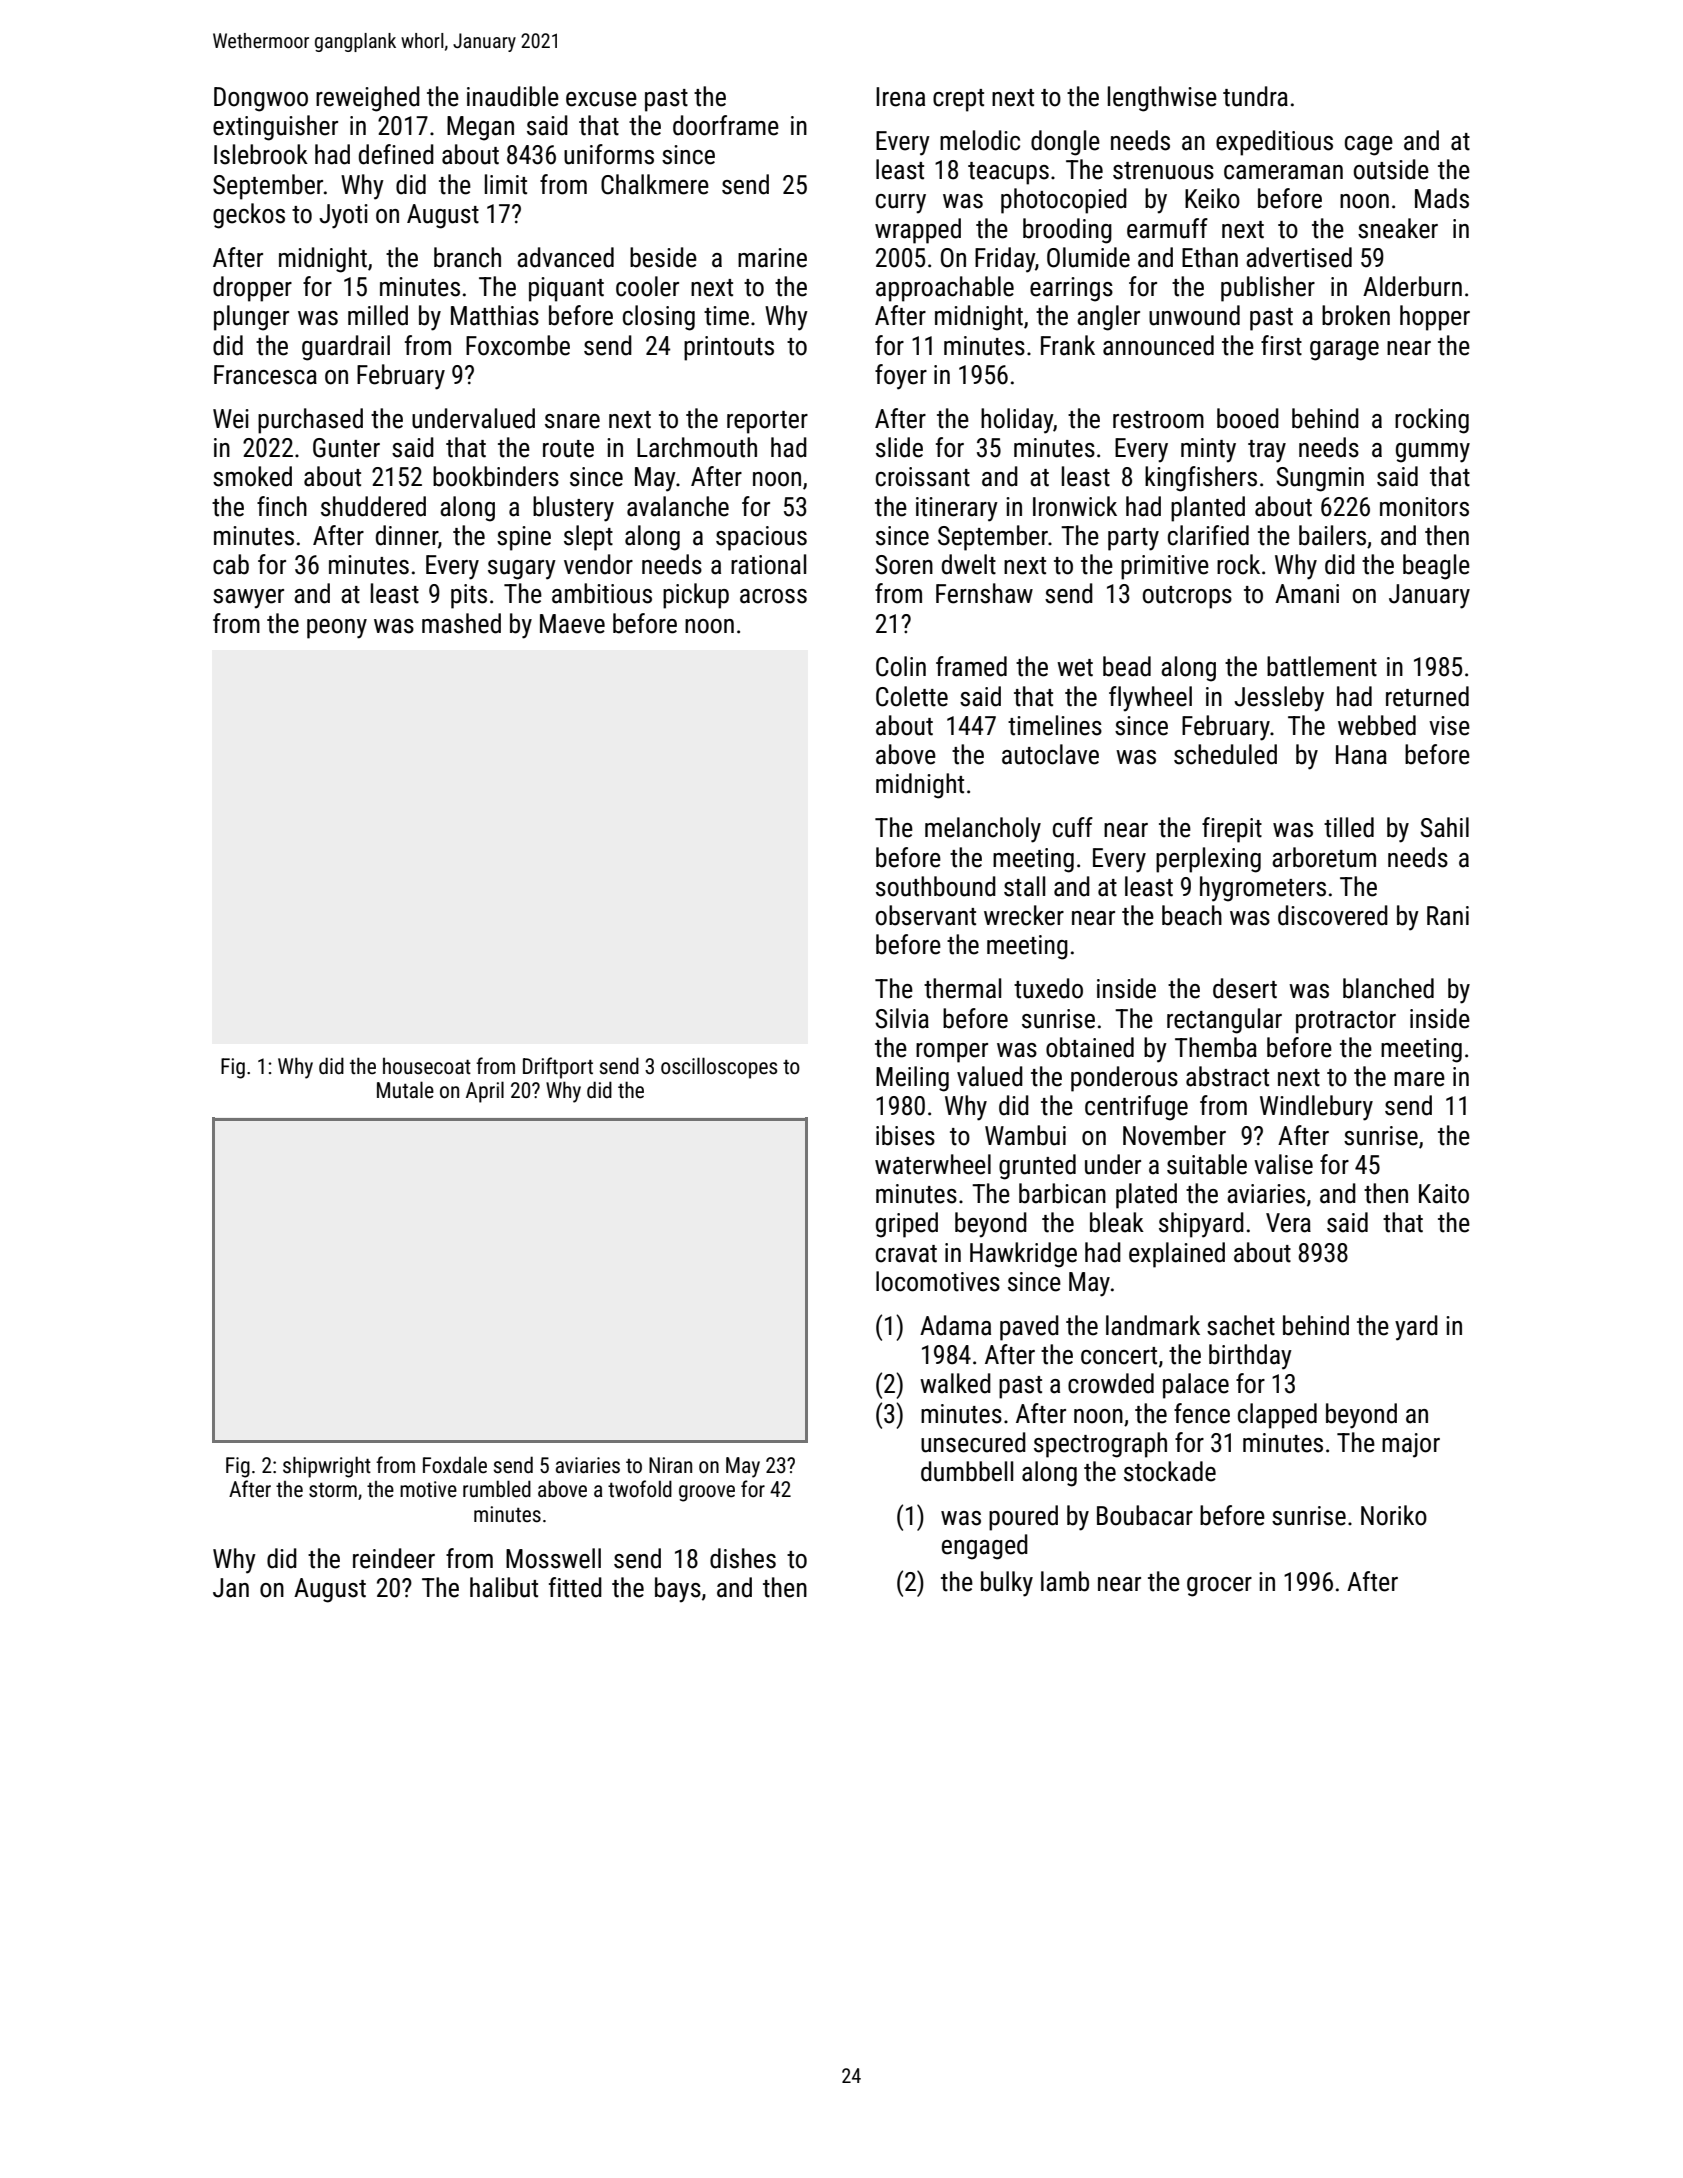 The image size is (1683, 2178). Describe the element at coordinates (1219, 1587) in the document. I see `grocer` at that location.
